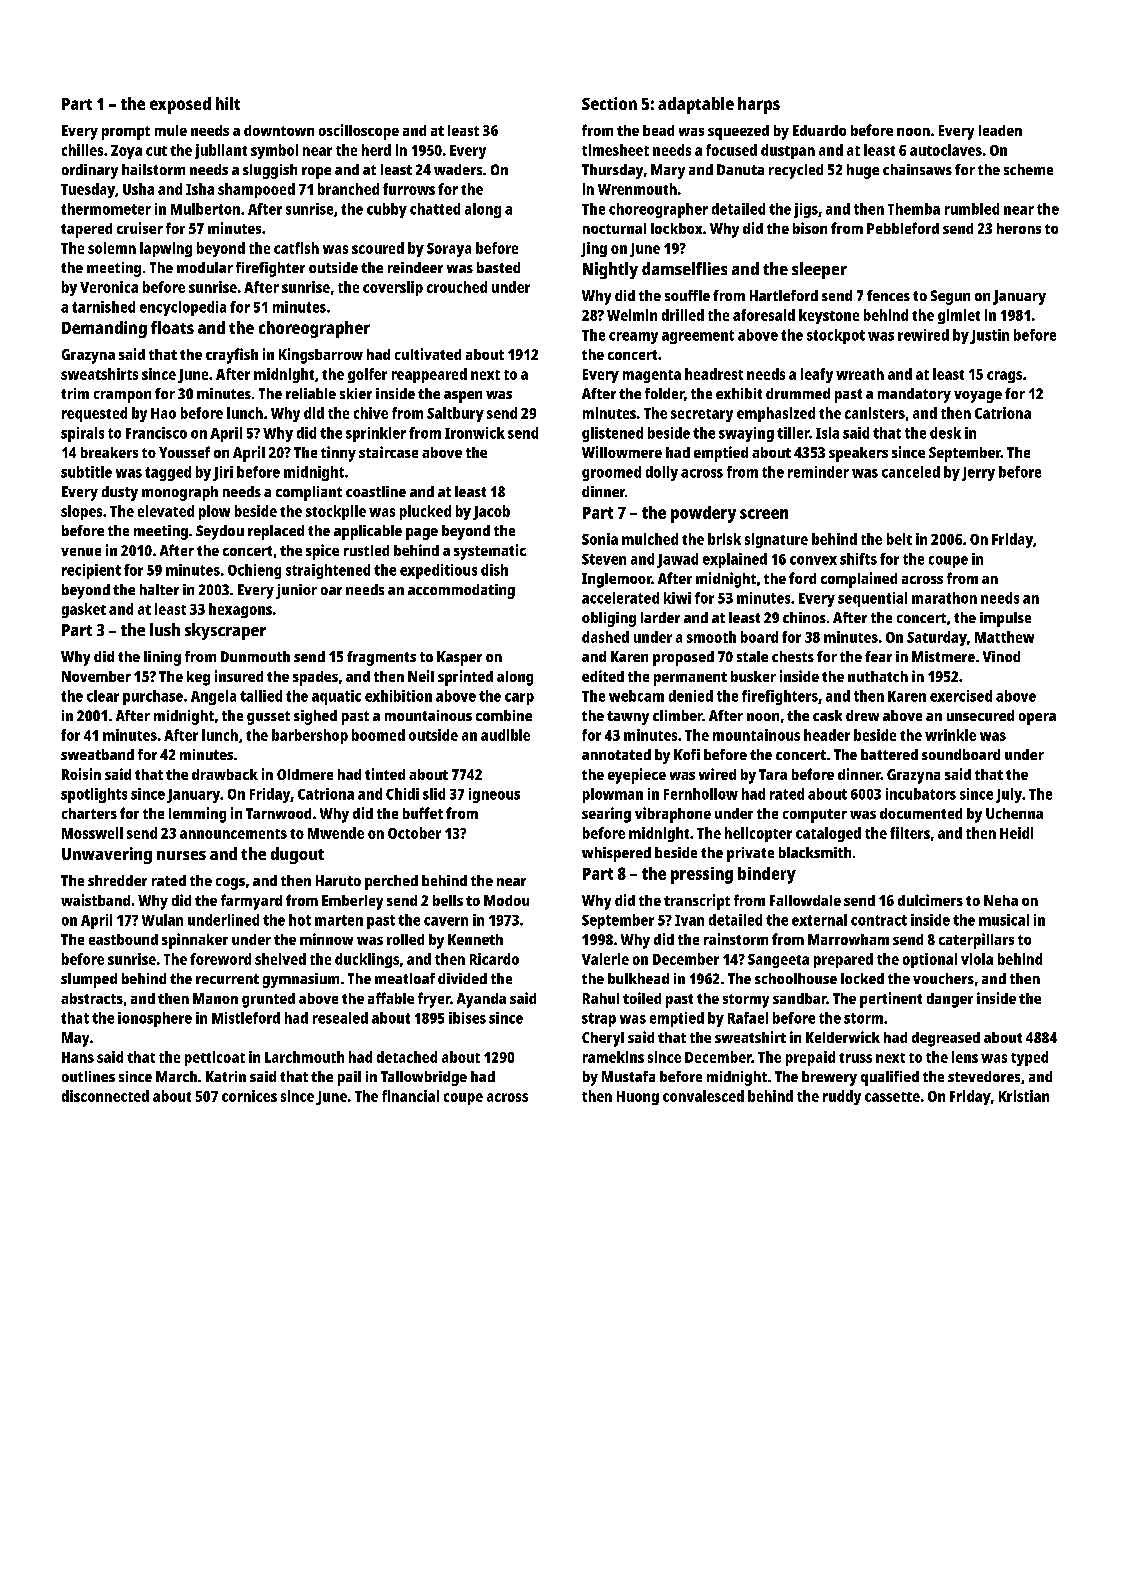 The image size is (1121, 1586). What do you see at coordinates (254, 571) in the screenshot?
I see `Ochieng` at bounding box center [254, 571].
